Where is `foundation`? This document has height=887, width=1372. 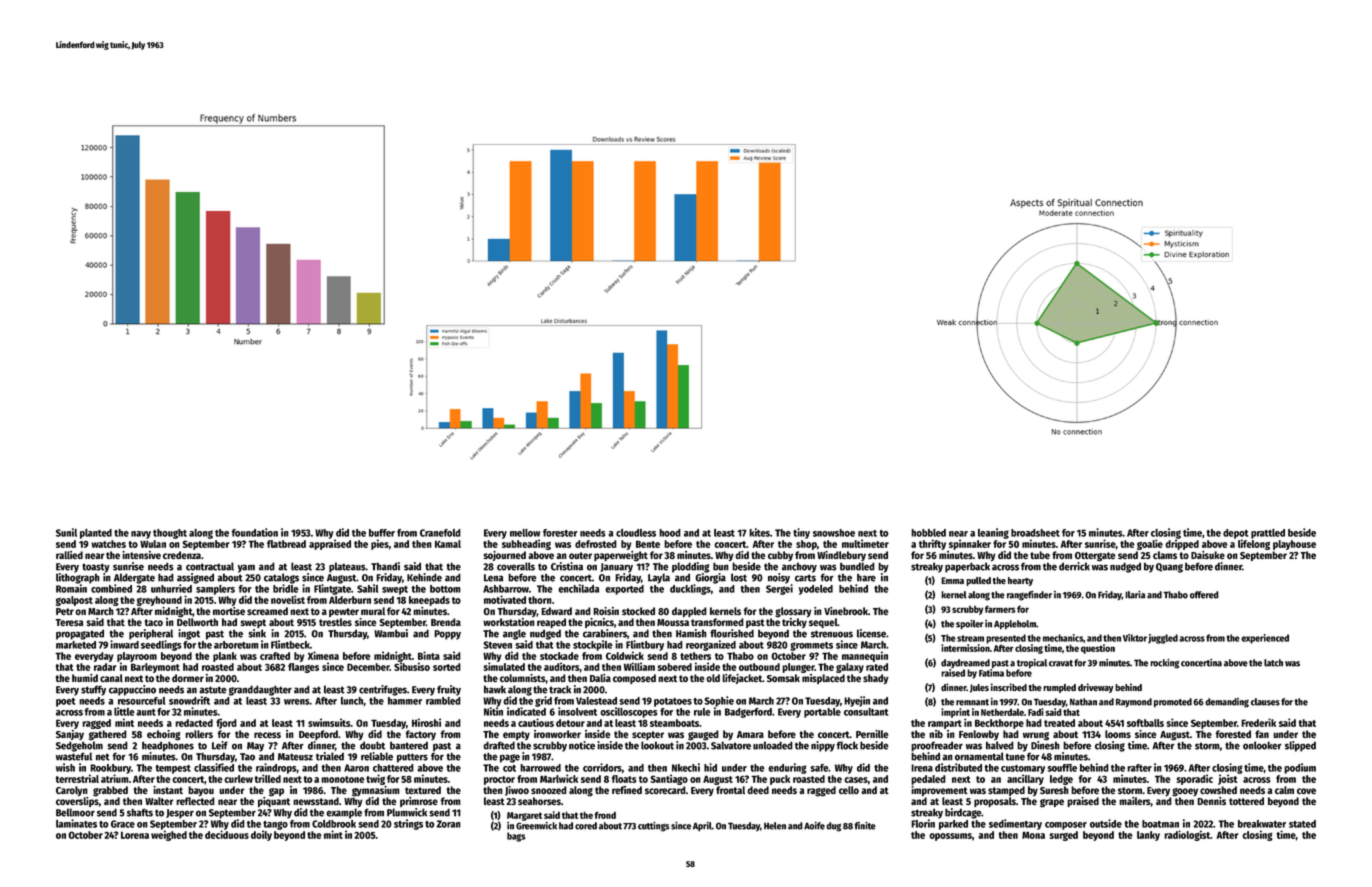 foundation is located at coordinates (255, 532).
